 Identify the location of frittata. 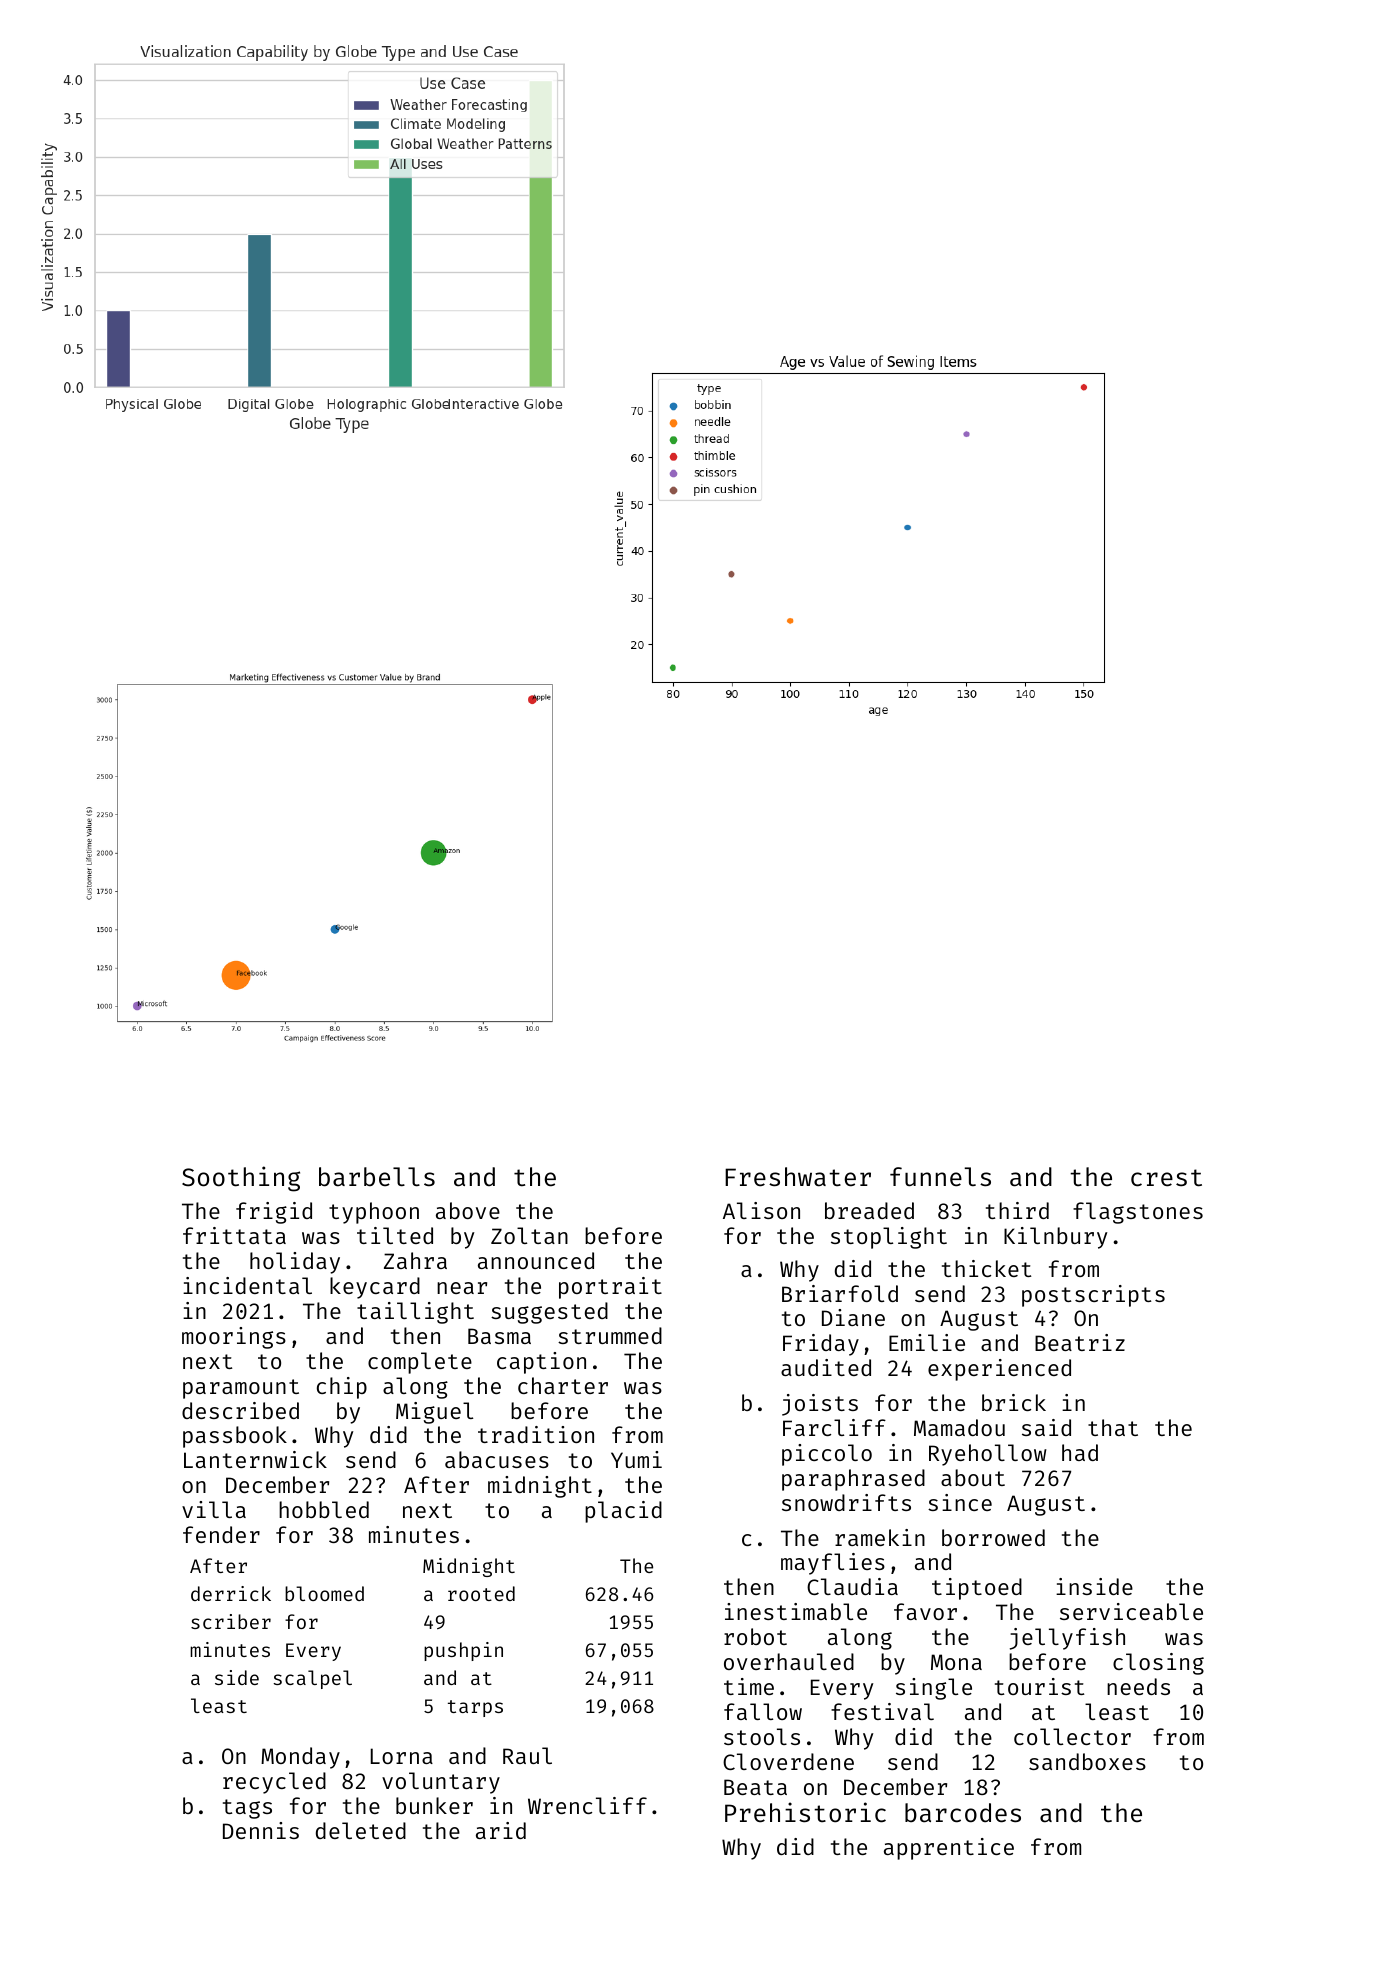
(234, 1235).
